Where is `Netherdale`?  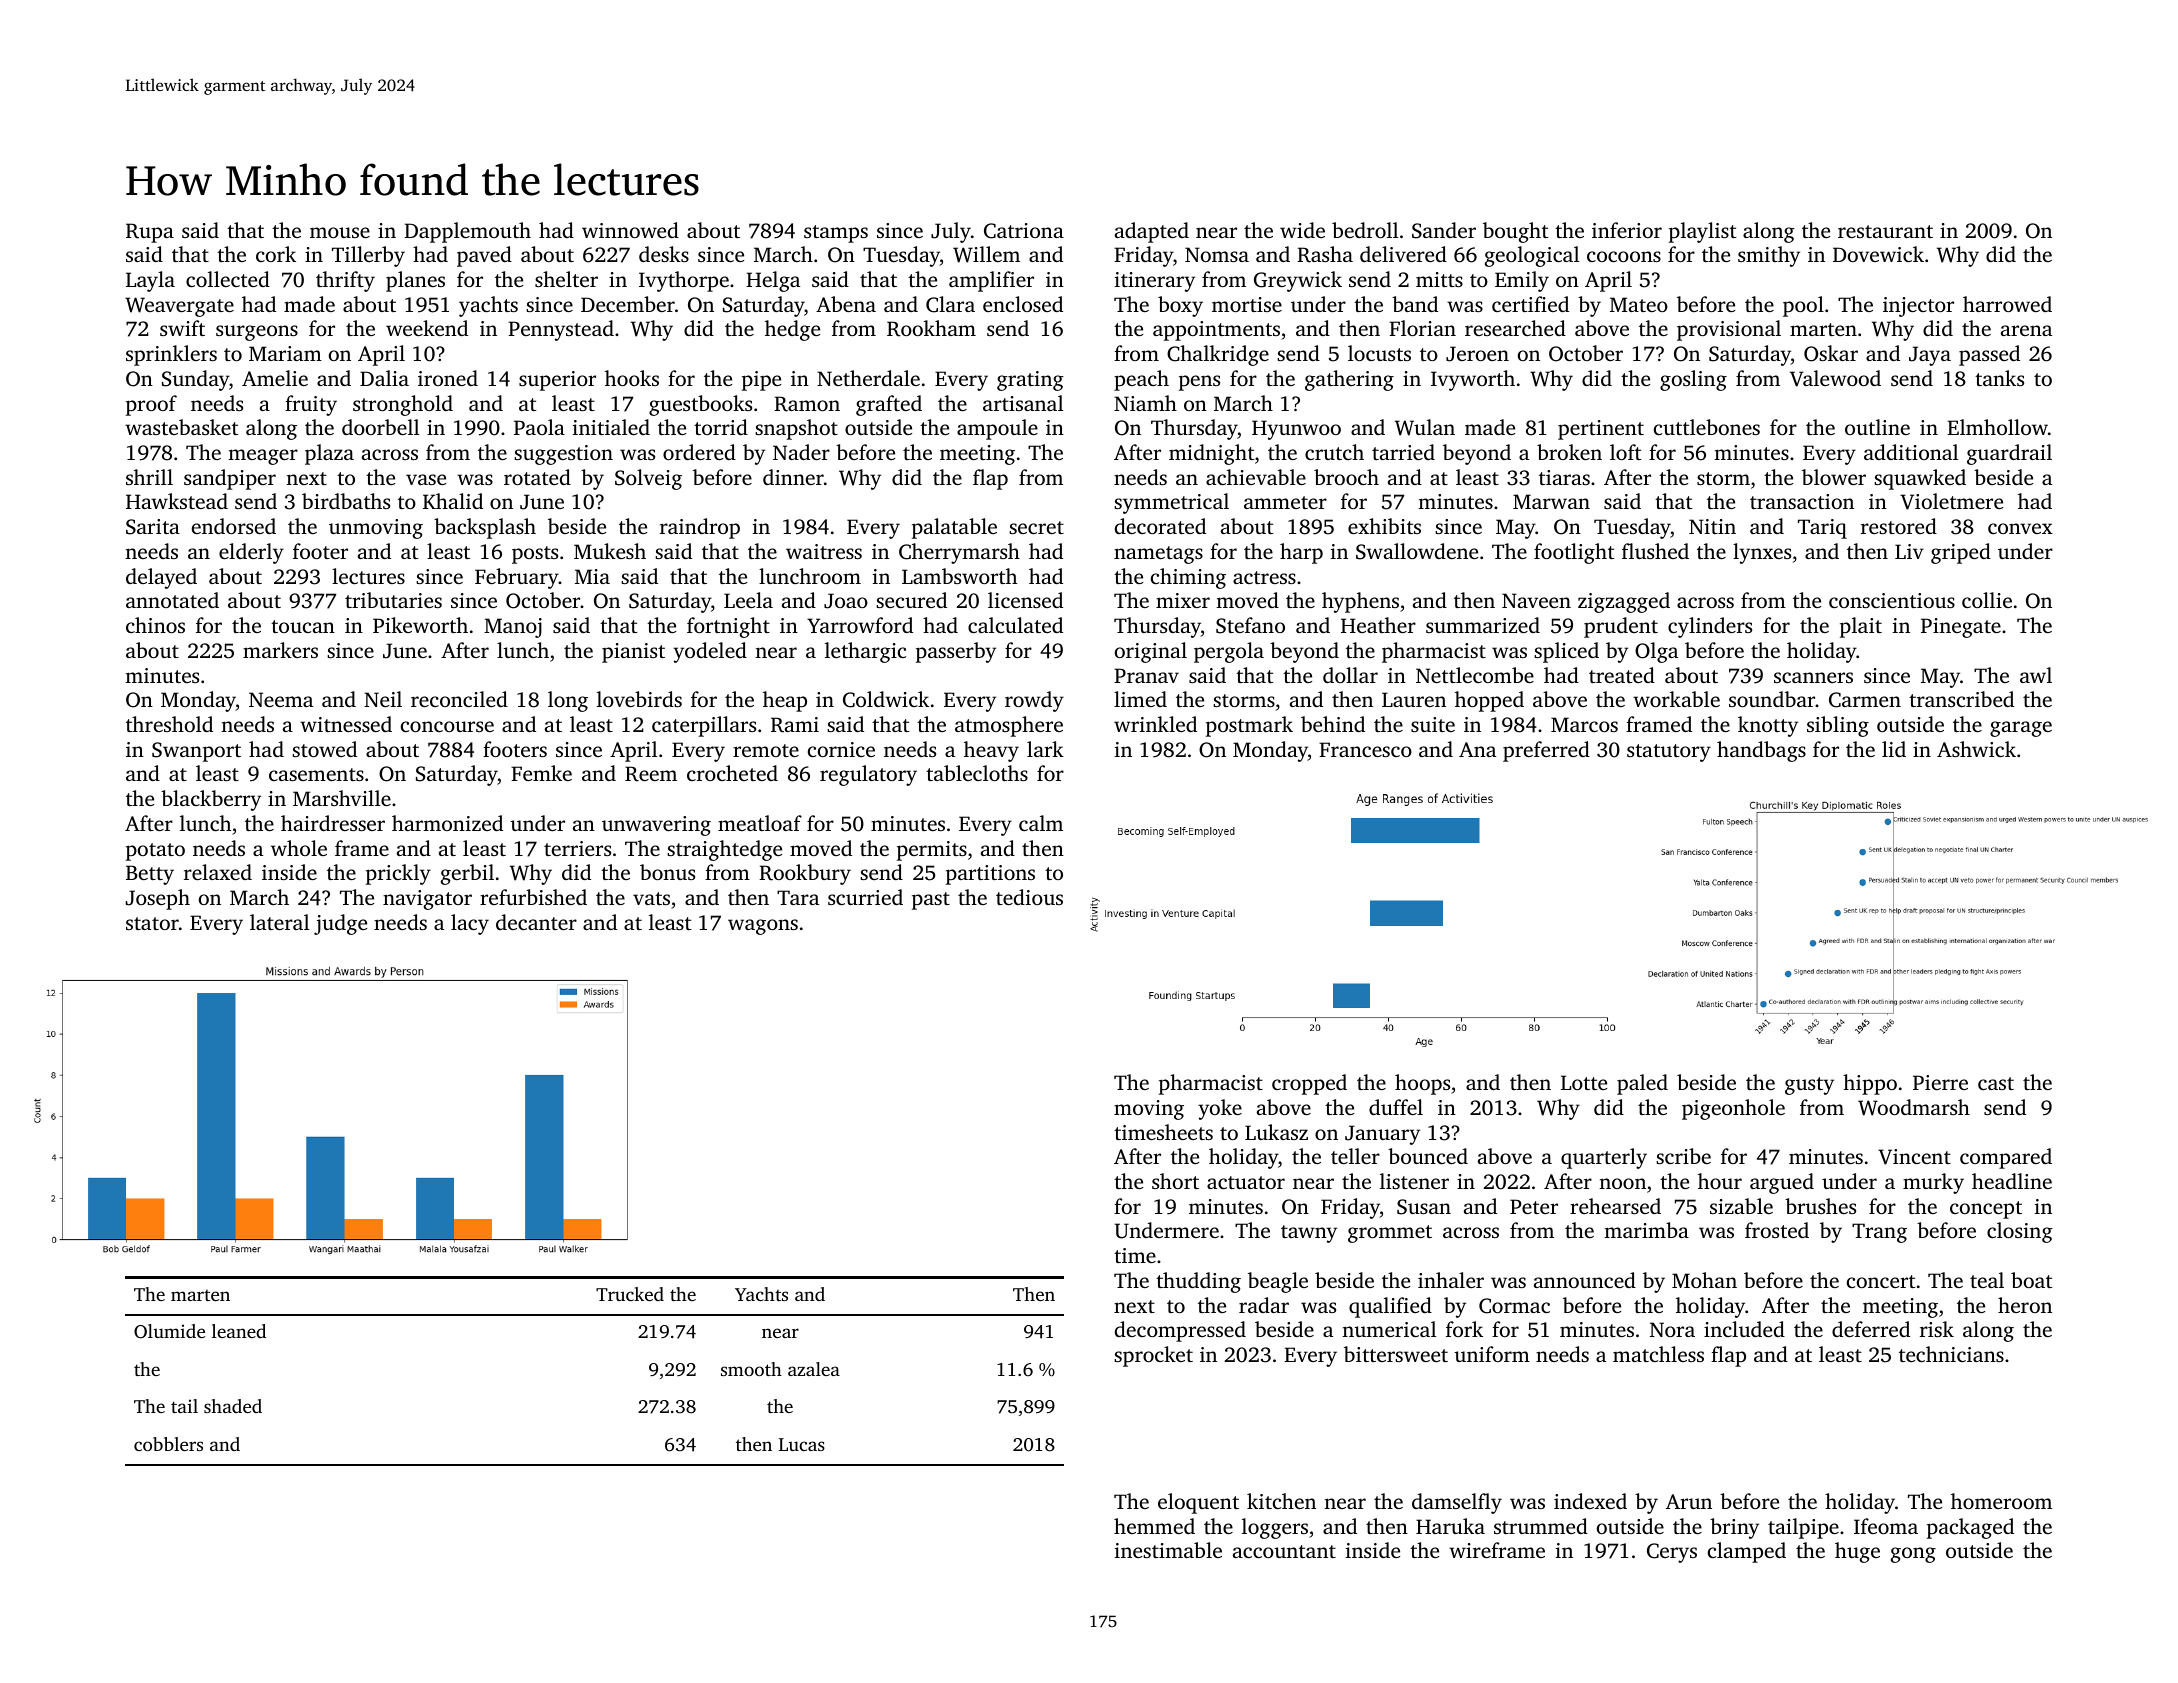
Netherdale is located at coordinates (868, 378).
